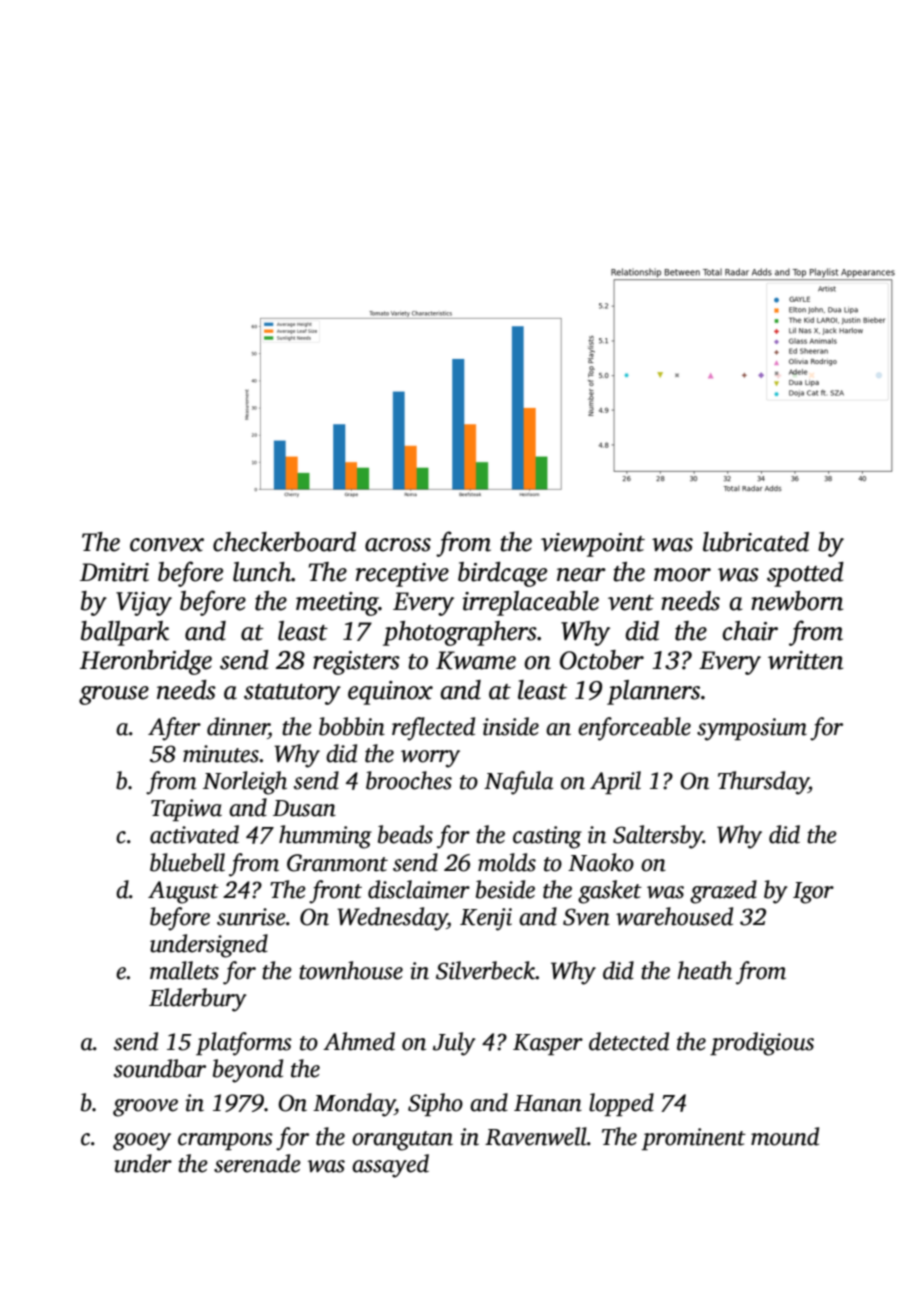  What do you see at coordinates (762, 1044) in the screenshot?
I see `prodigious` at bounding box center [762, 1044].
